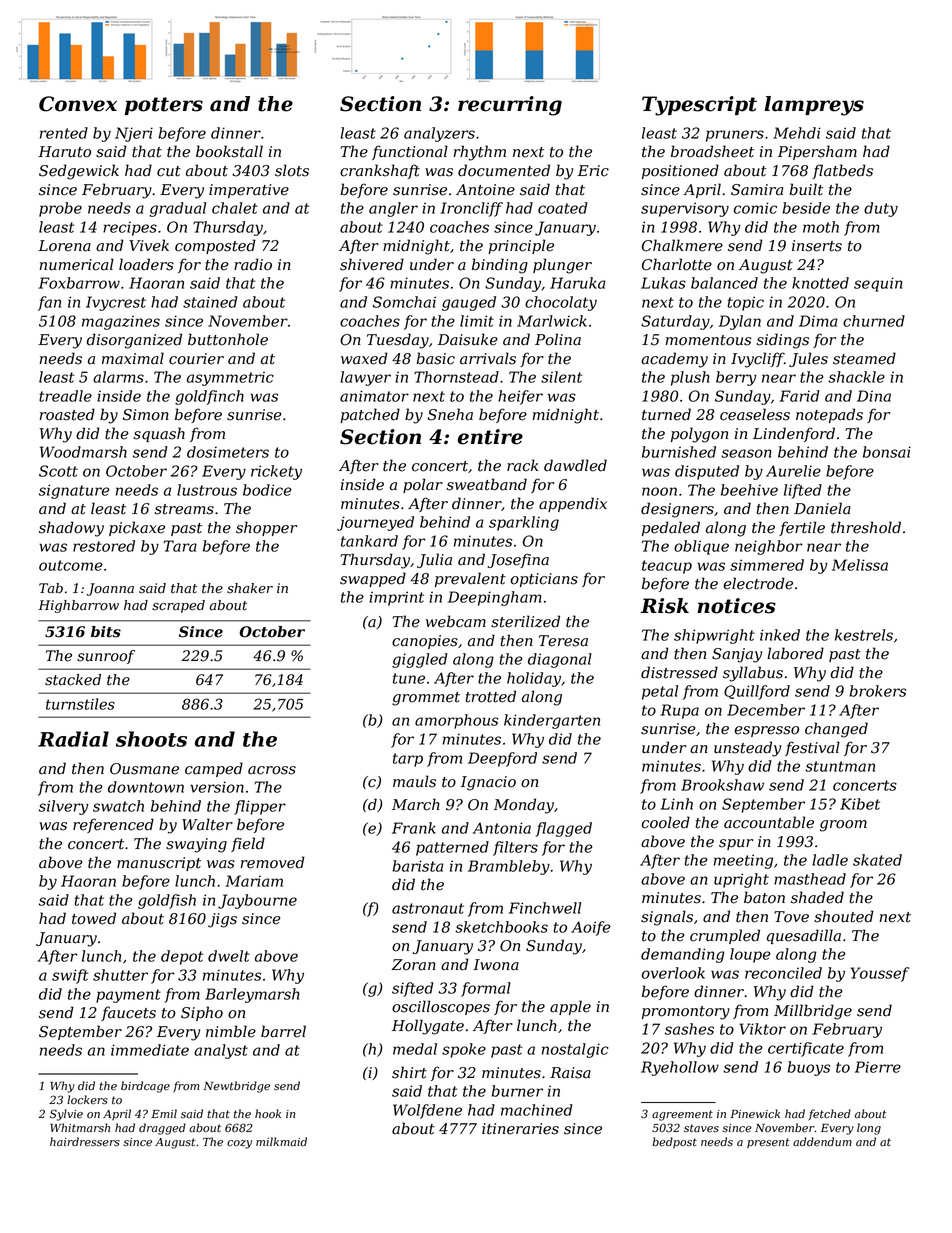 The height and width of the document is (1233, 952). Describe the element at coordinates (281, 1142) in the document. I see `milkmaid` at that location.
